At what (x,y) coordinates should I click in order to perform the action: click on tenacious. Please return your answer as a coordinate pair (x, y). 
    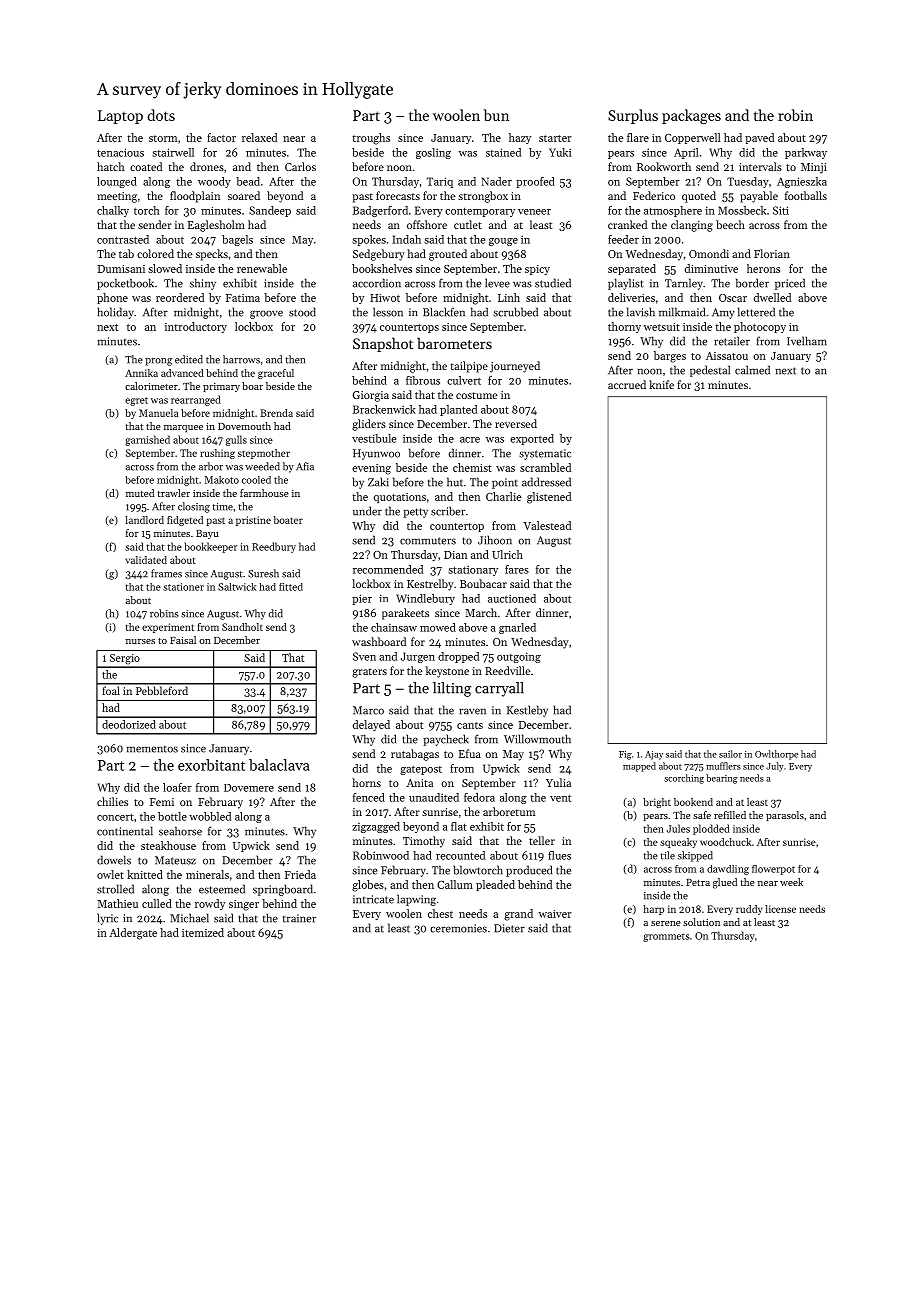
    Looking at the image, I should click on (120, 152).
